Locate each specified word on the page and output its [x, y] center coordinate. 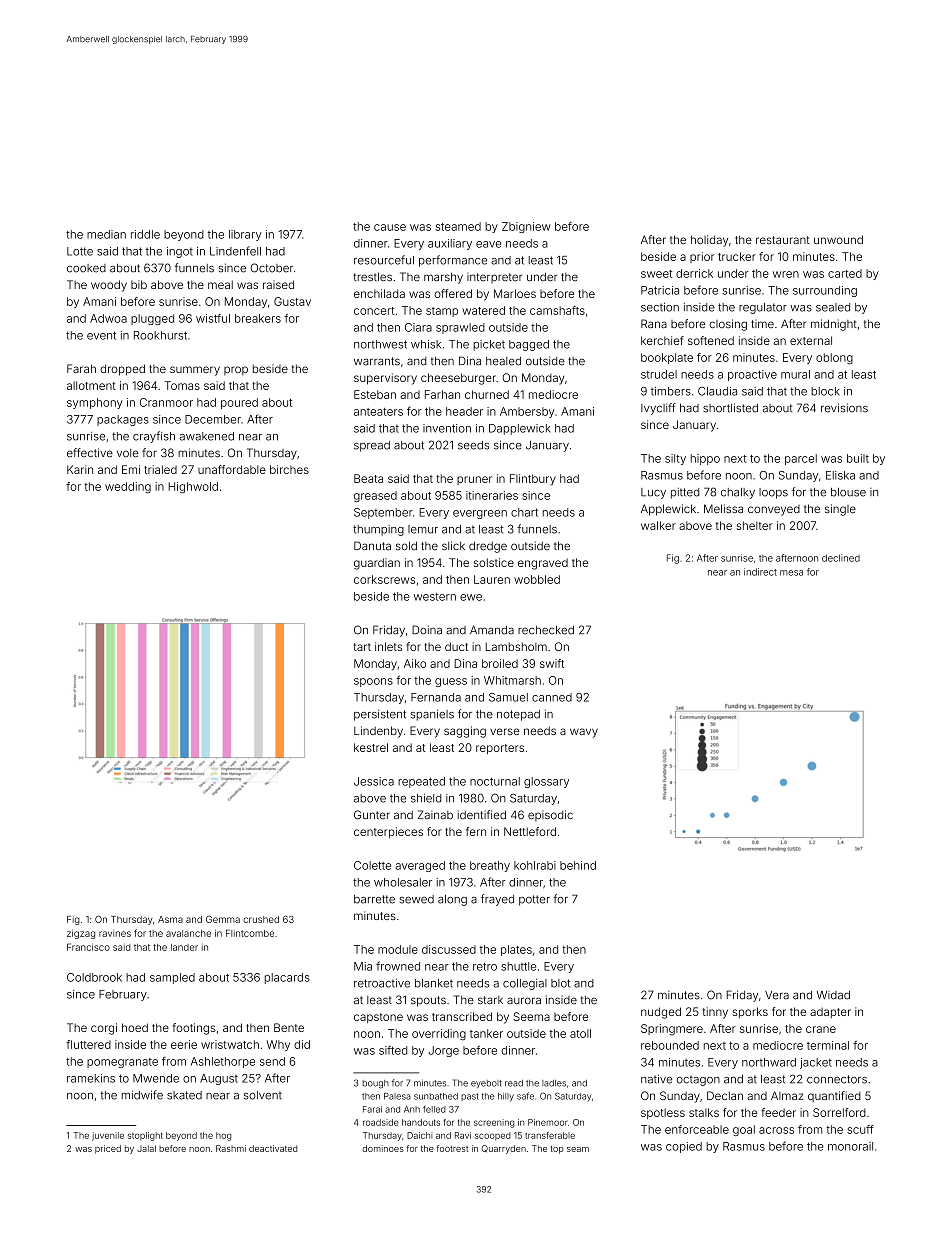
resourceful [384, 260]
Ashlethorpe [223, 1062]
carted [845, 273]
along [452, 900]
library [245, 235]
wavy [584, 733]
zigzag [81, 934]
